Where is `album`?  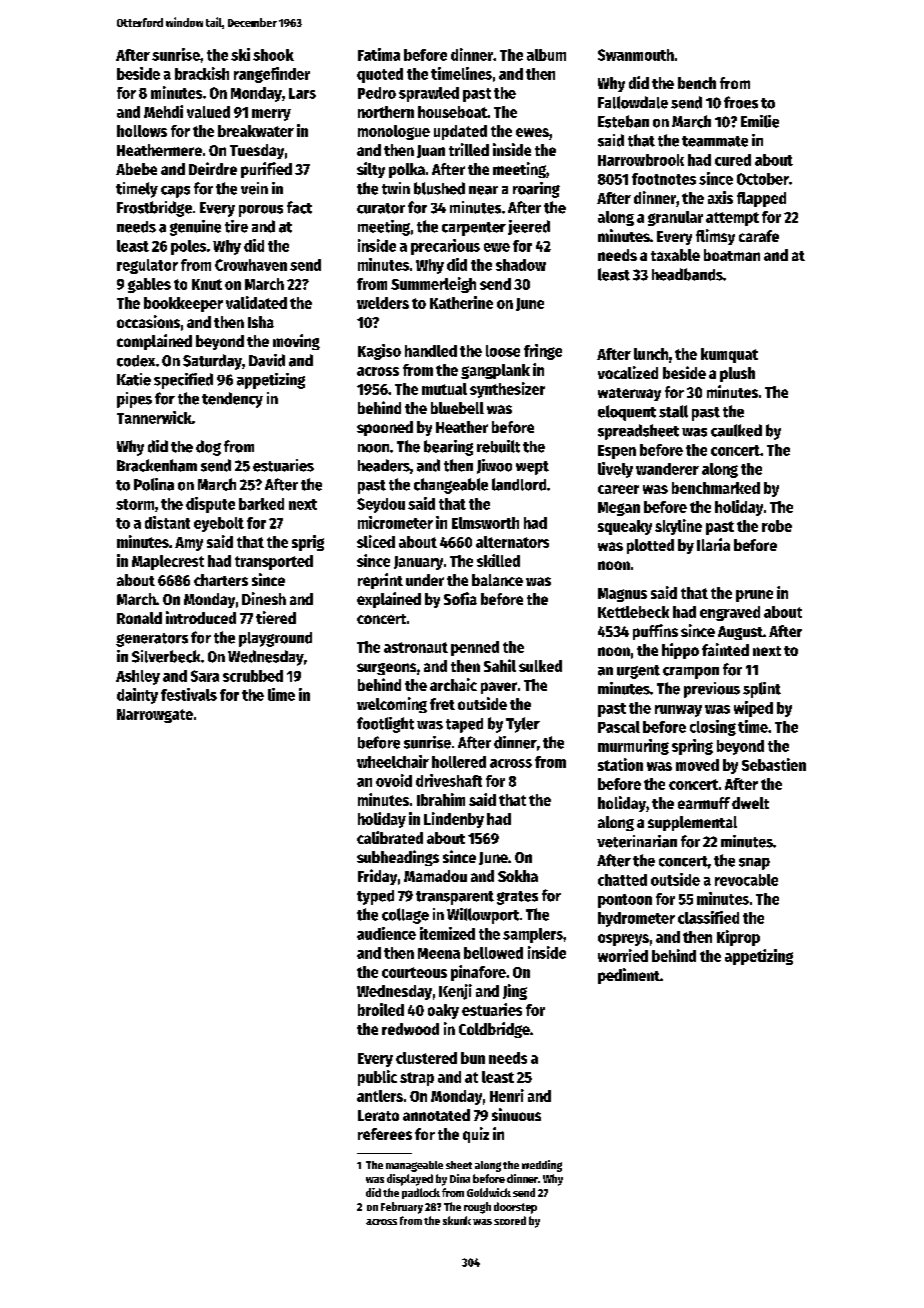
album is located at coordinates (546, 55).
